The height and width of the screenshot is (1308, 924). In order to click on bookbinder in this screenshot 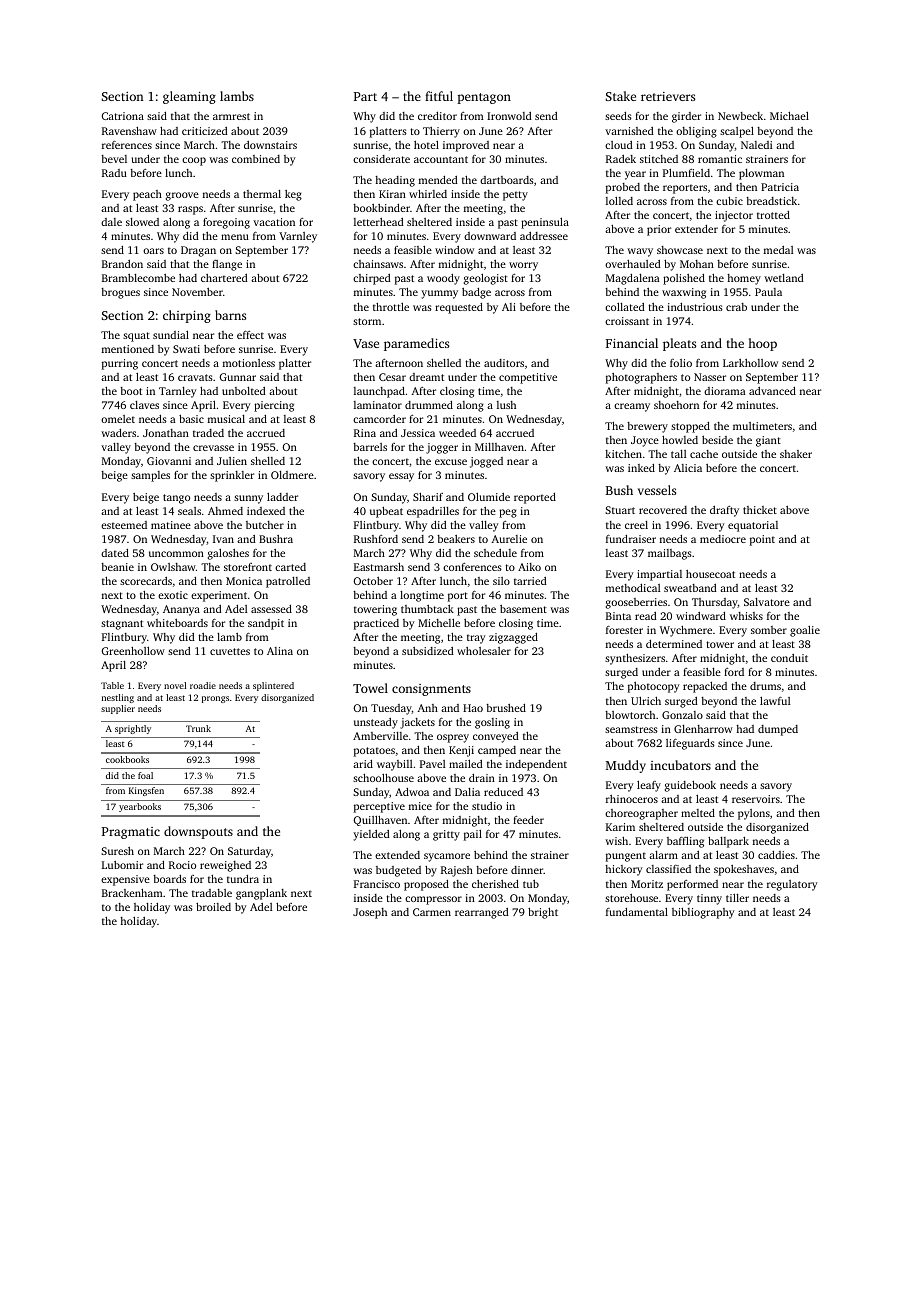, I will do `click(381, 208)`.
